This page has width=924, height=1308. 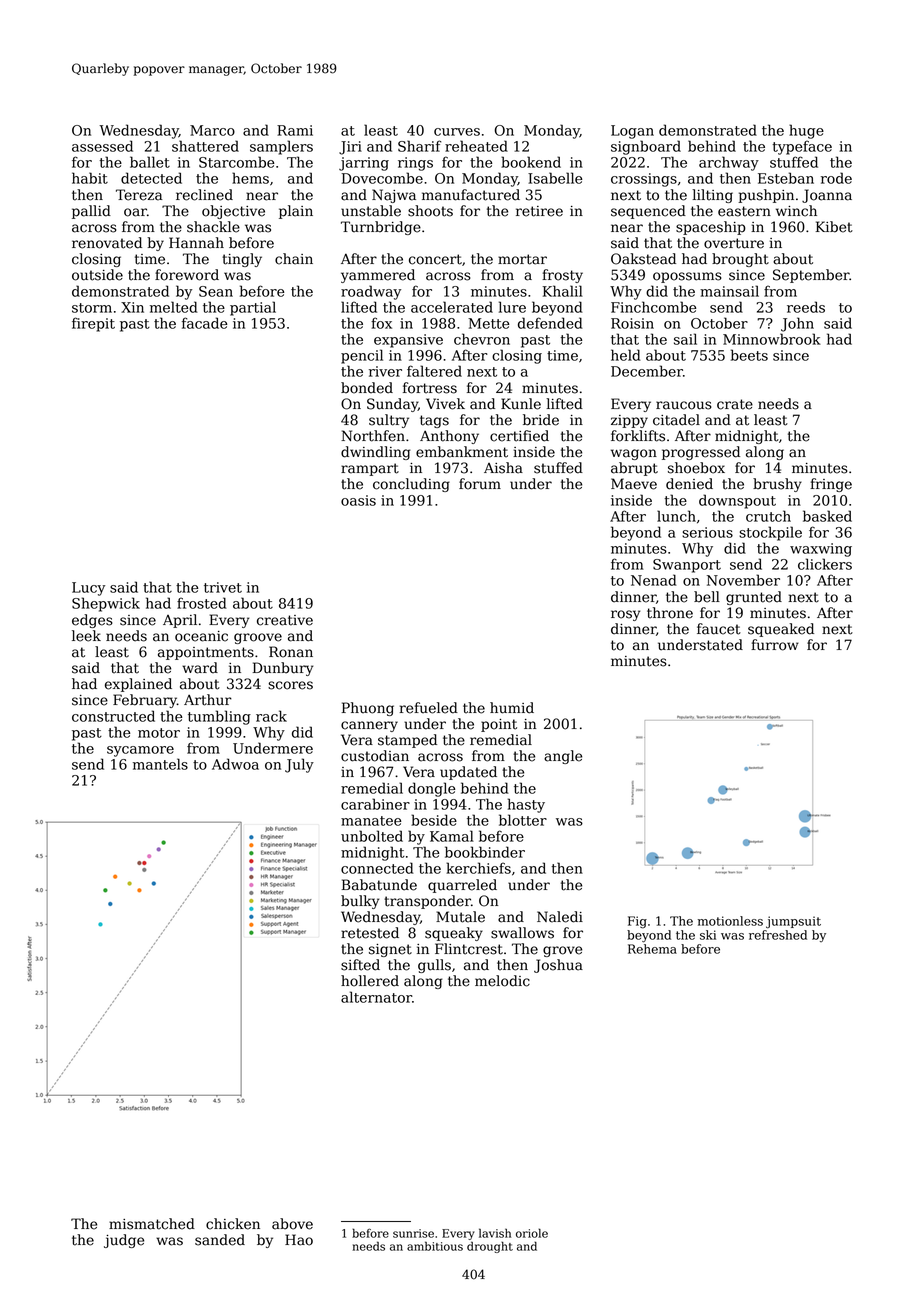 What do you see at coordinates (124, 1241) in the page?
I see `judge` at bounding box center [124, 1241].
